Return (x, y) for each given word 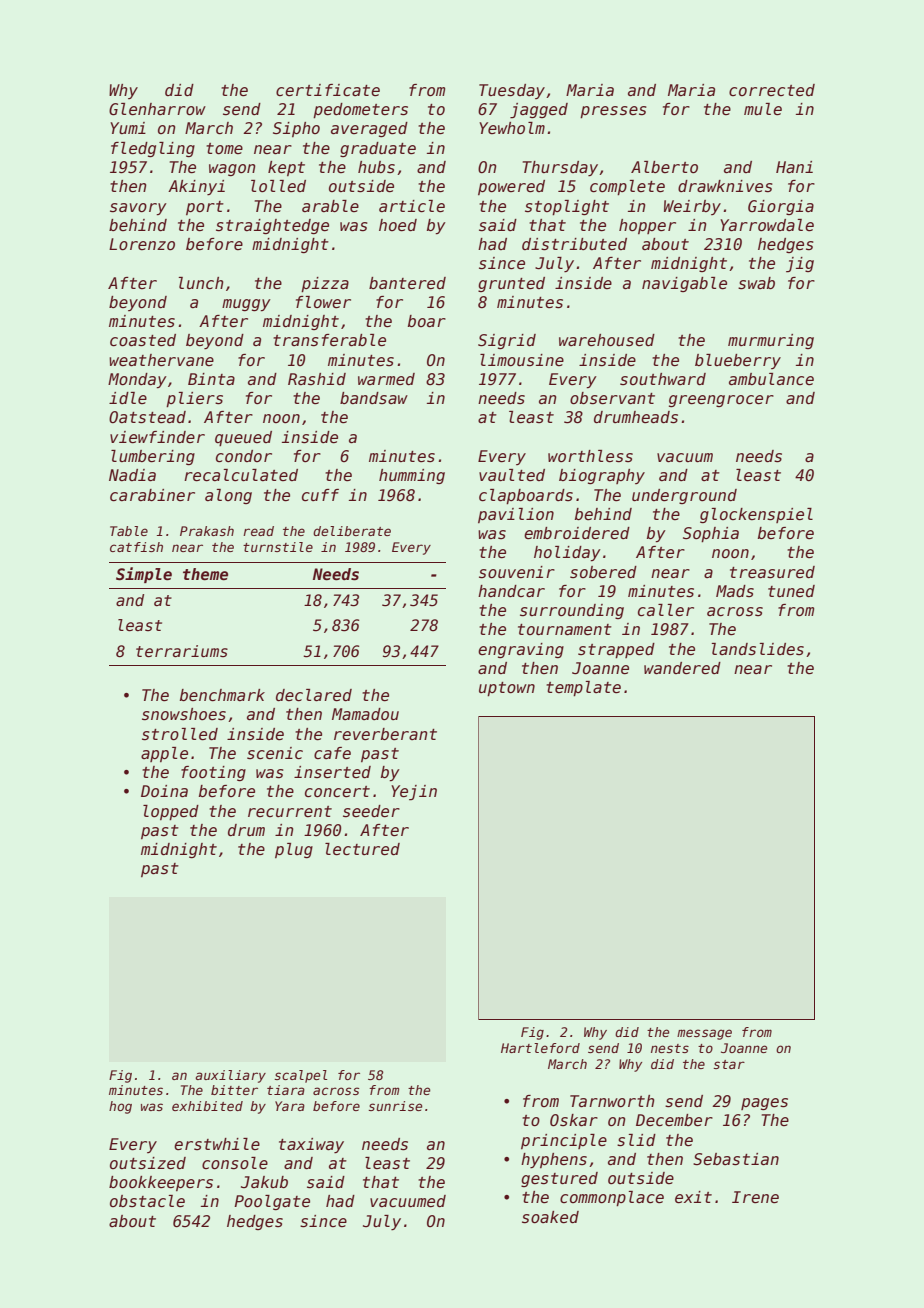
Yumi (128, 128)
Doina (164, 791)
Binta (211, 379)
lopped (171, 812)
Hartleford (540, 1048)
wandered (682, 668)
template (583, 688)
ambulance (771, 379)
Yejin (414, 793)
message (704, 1034)
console (235, 1163)
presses (613, 112)
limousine (522, 360)
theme (205, 574)
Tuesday (512, 91)
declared (314, 695)
